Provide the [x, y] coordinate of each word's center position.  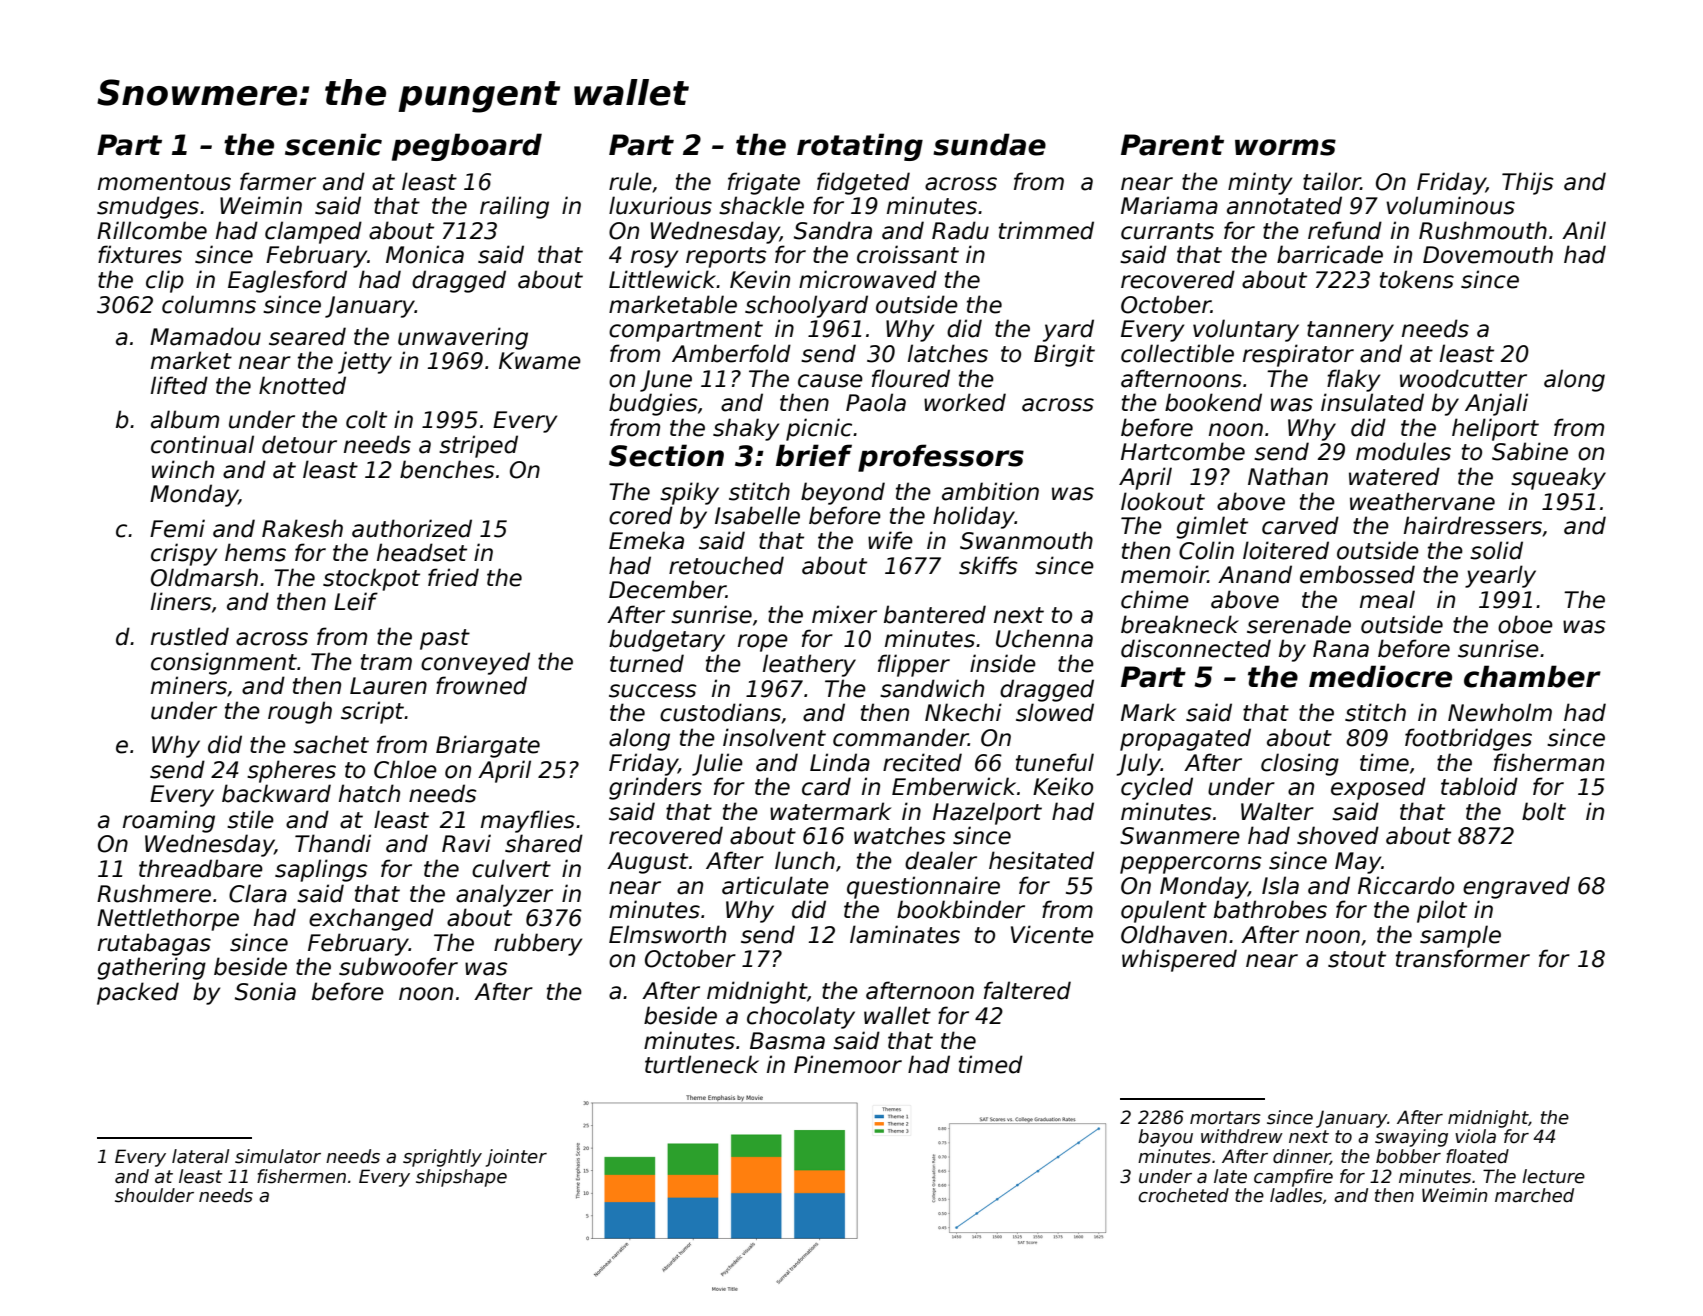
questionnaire [923, 887]
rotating [860, 147]
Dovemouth [1488, 254]
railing [514, 207]
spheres [291, 771]
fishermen [301, 1176]
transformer [1463, 958]
